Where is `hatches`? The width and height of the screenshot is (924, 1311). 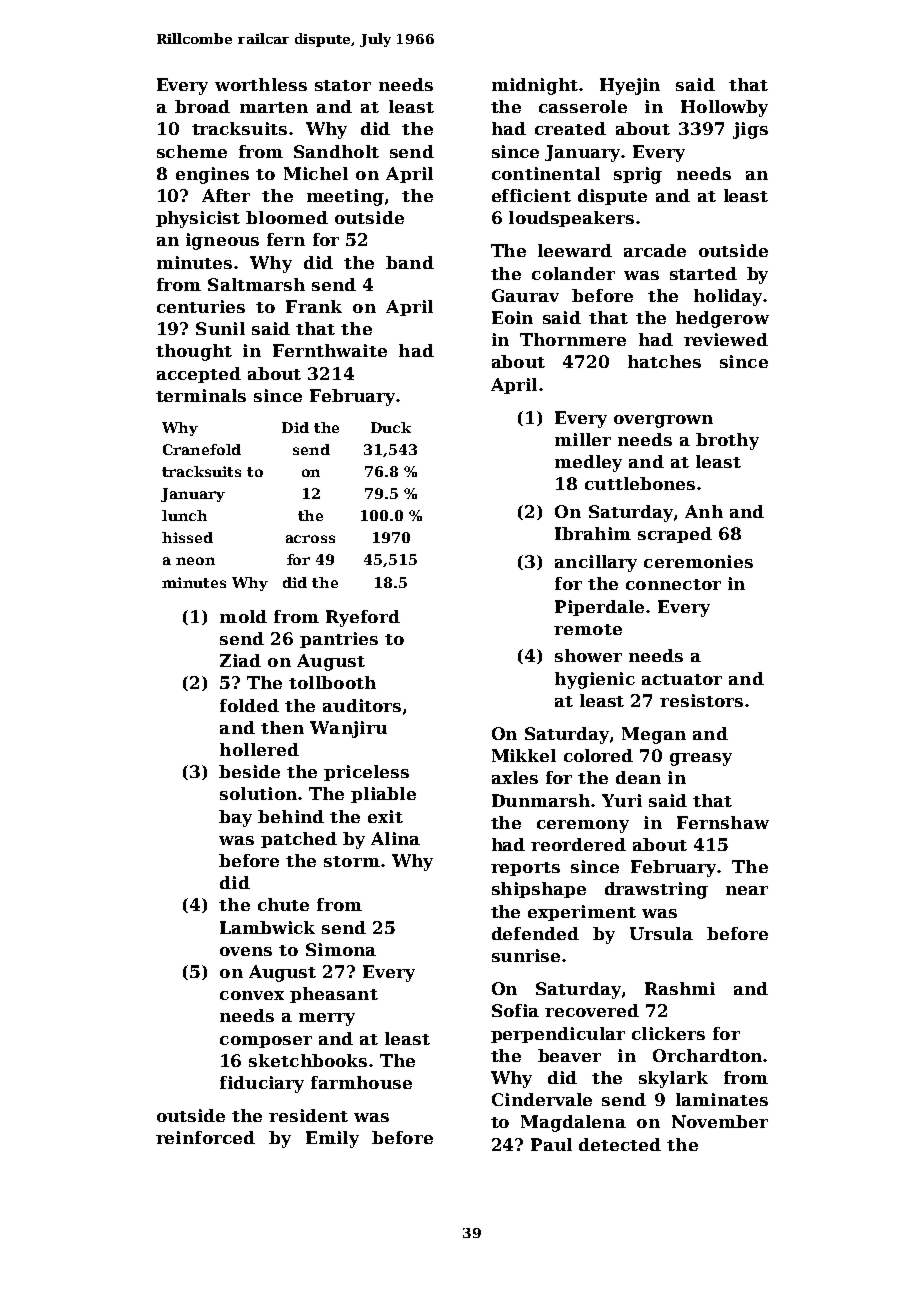 hatches is located at coordinates (664, 361).
